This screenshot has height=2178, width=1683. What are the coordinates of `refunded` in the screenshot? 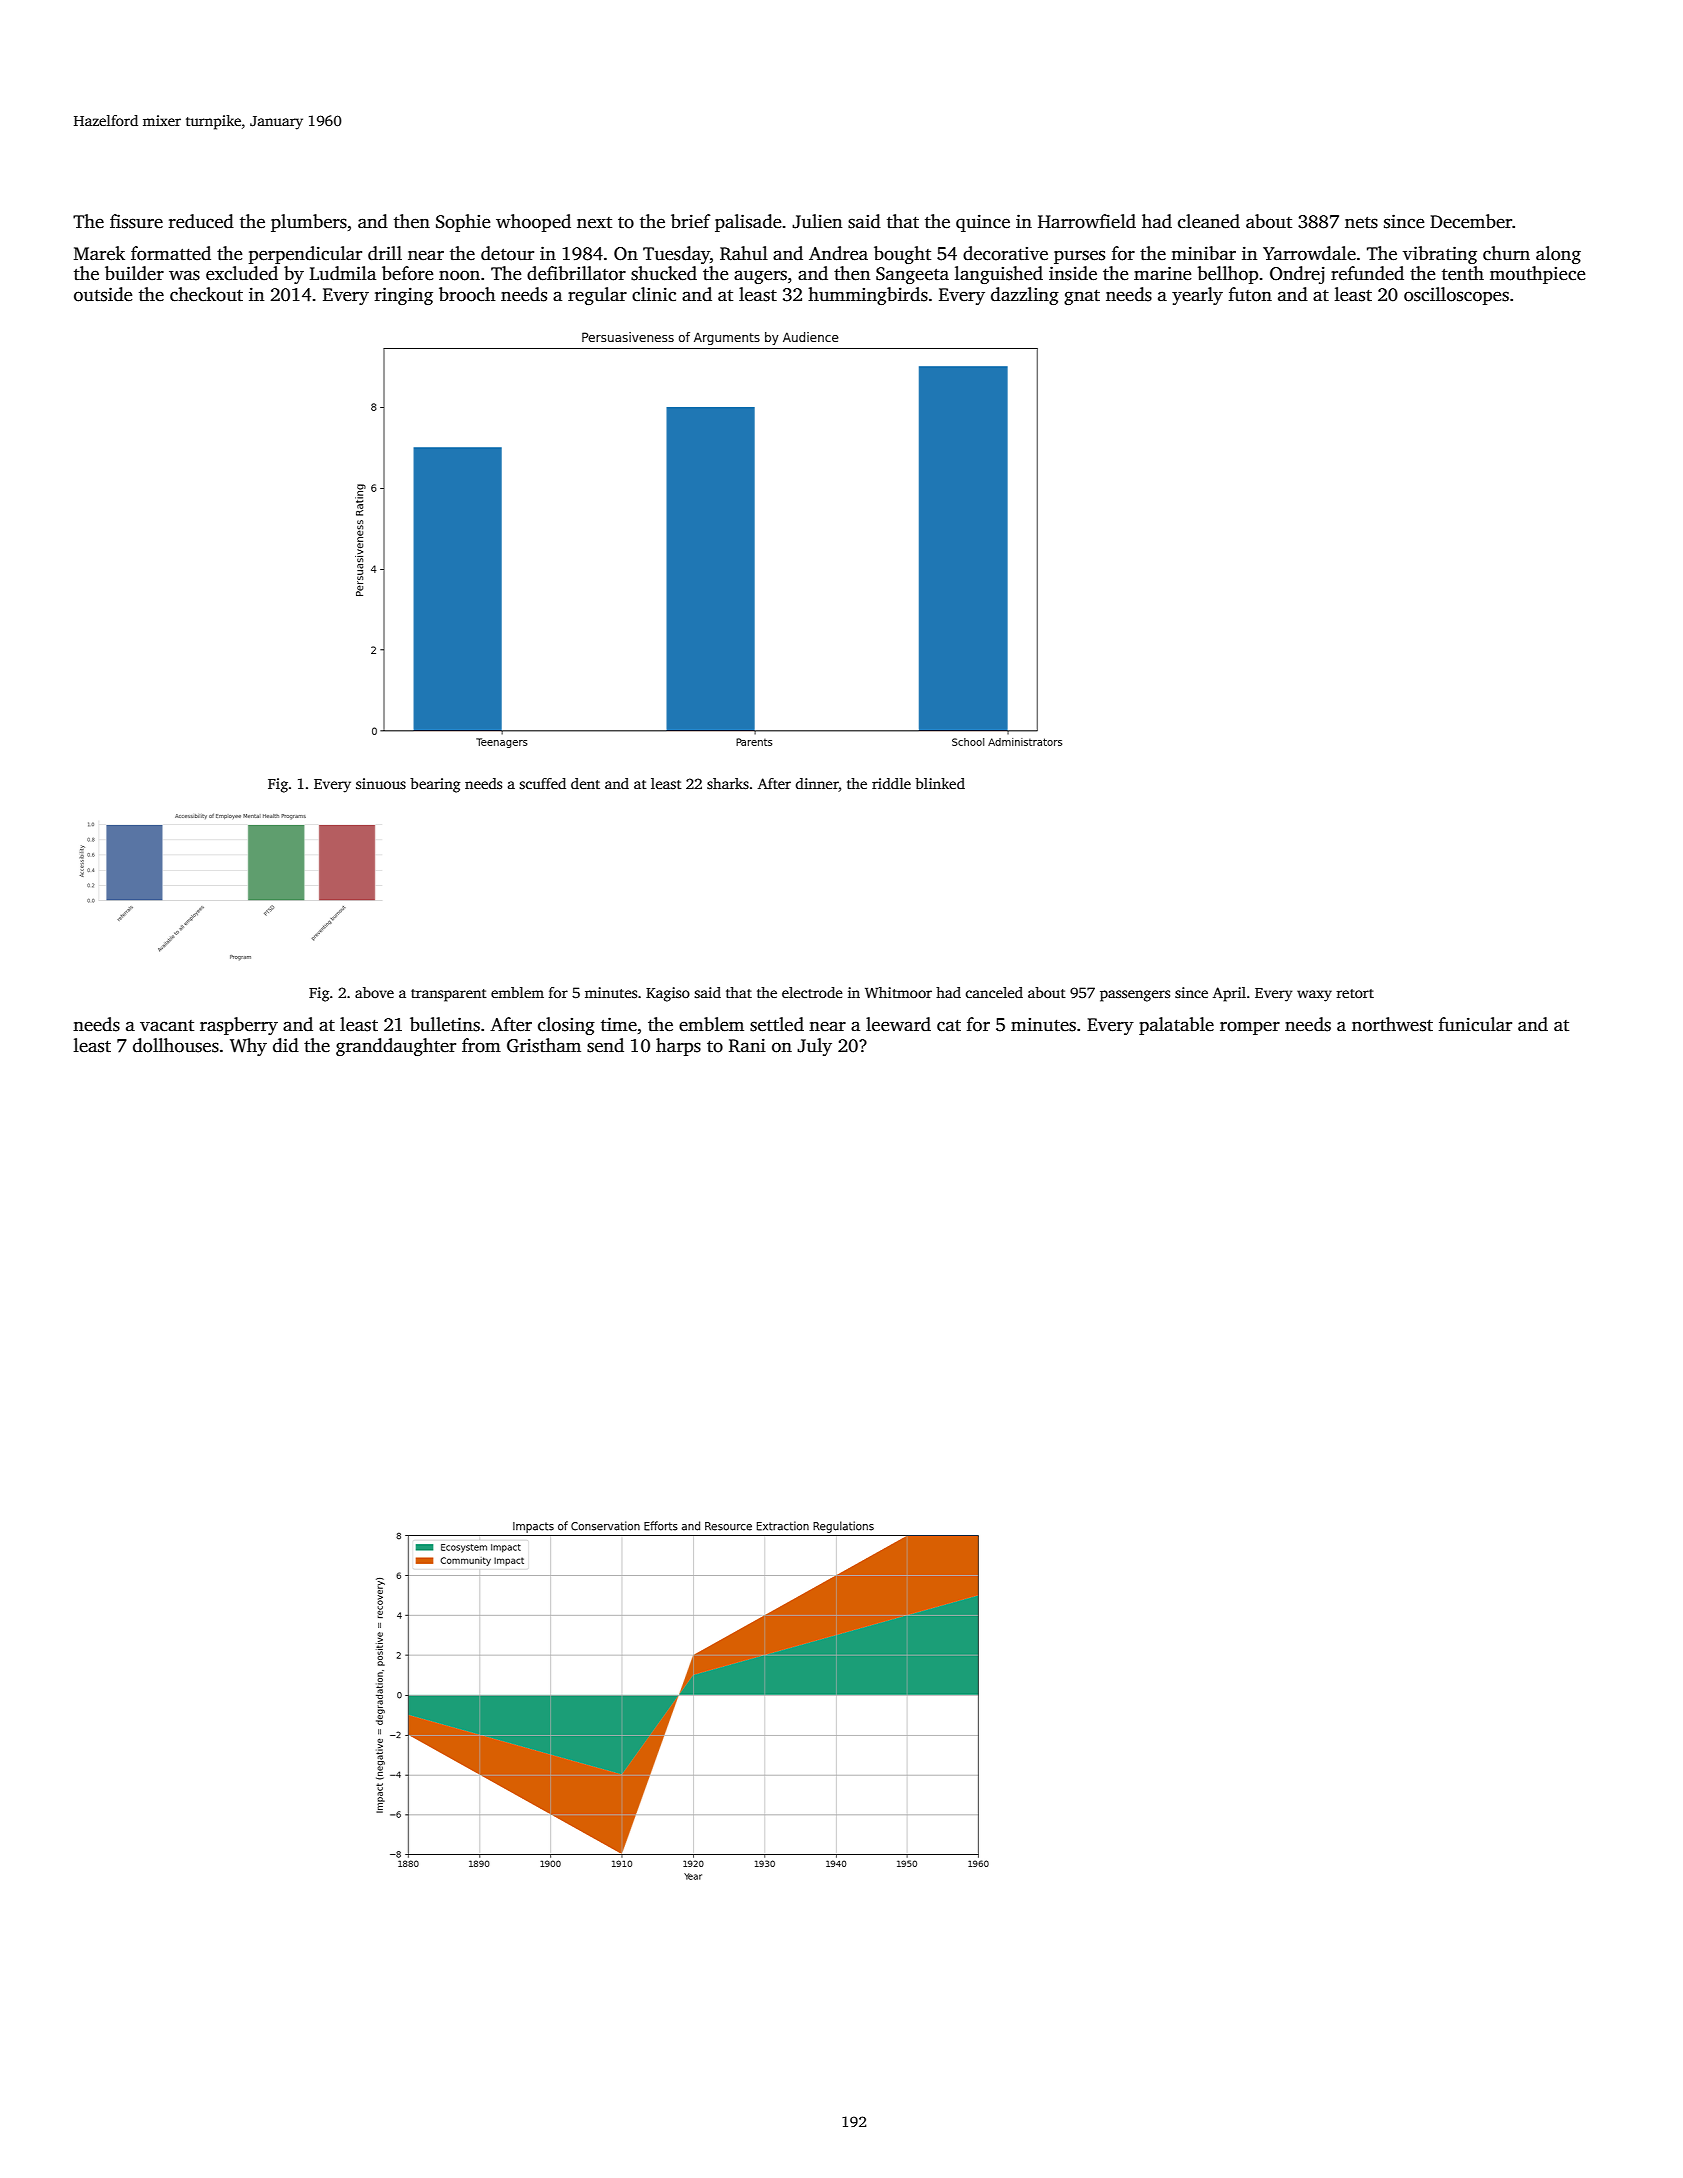 It's located at (1367, 273).
